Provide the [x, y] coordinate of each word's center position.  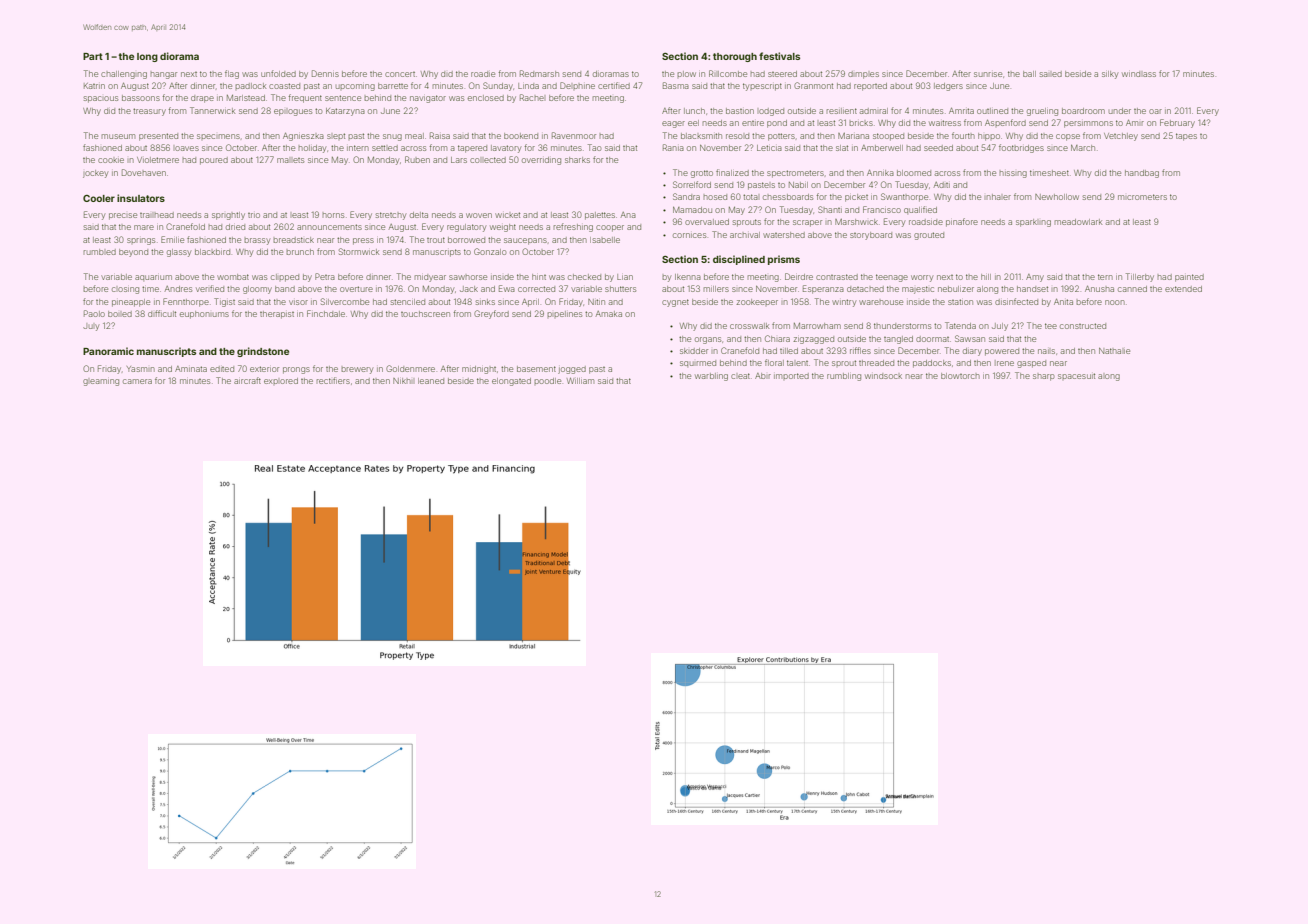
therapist [277, 315]
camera [137, 381]
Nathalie [1114, 351]
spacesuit [1076, 376]
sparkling [1033, 223]
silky [1110, 75]
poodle [547, 381]
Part [93, 56]
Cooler [99, 198]
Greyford [491, 314]
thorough [735, 57]
